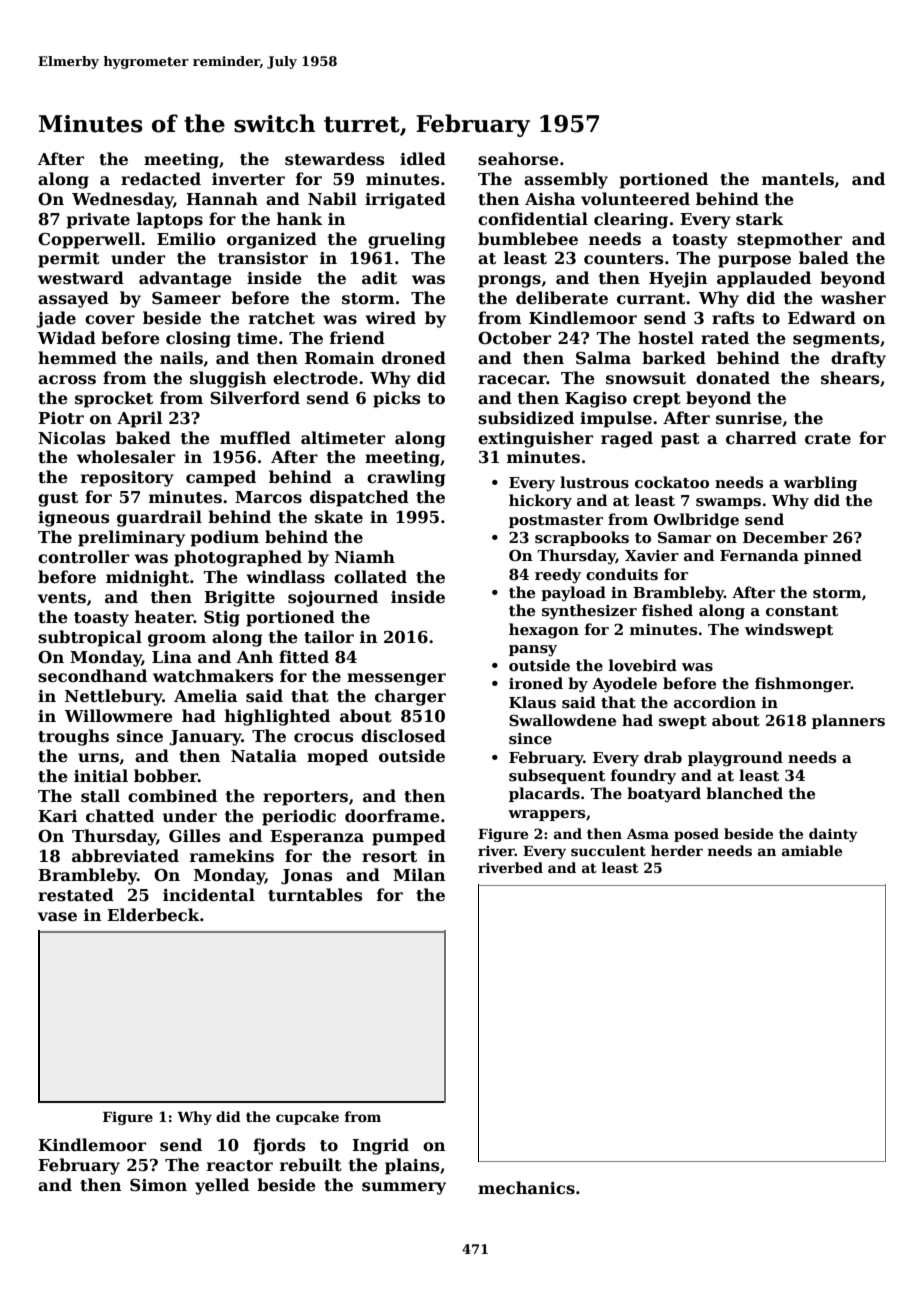  Describe the element at coordinates (153, 915) in the image. I see `Elderbeck` at that location.
